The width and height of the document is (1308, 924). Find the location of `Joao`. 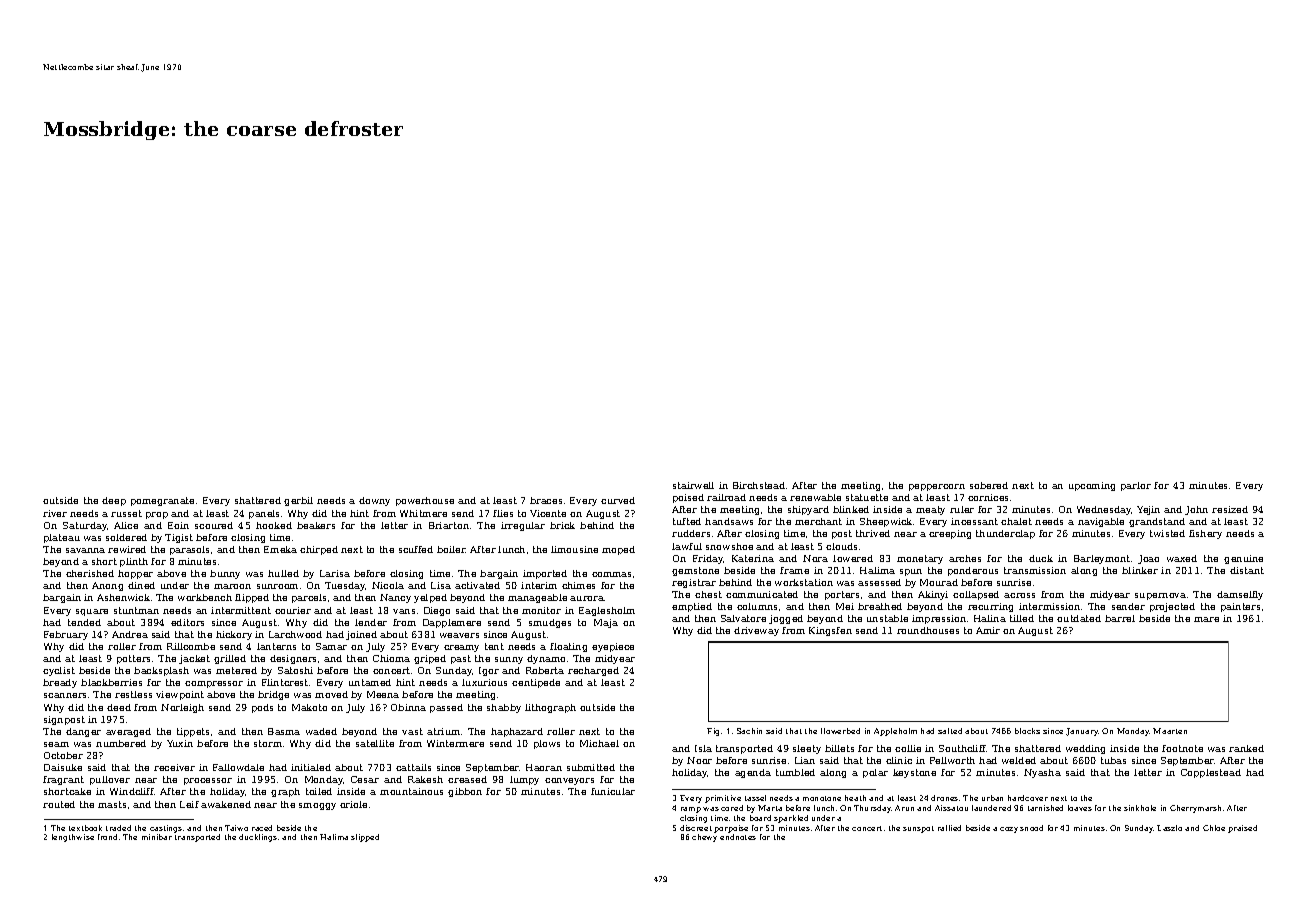

Joao is located at coordinates (1148, 559).
